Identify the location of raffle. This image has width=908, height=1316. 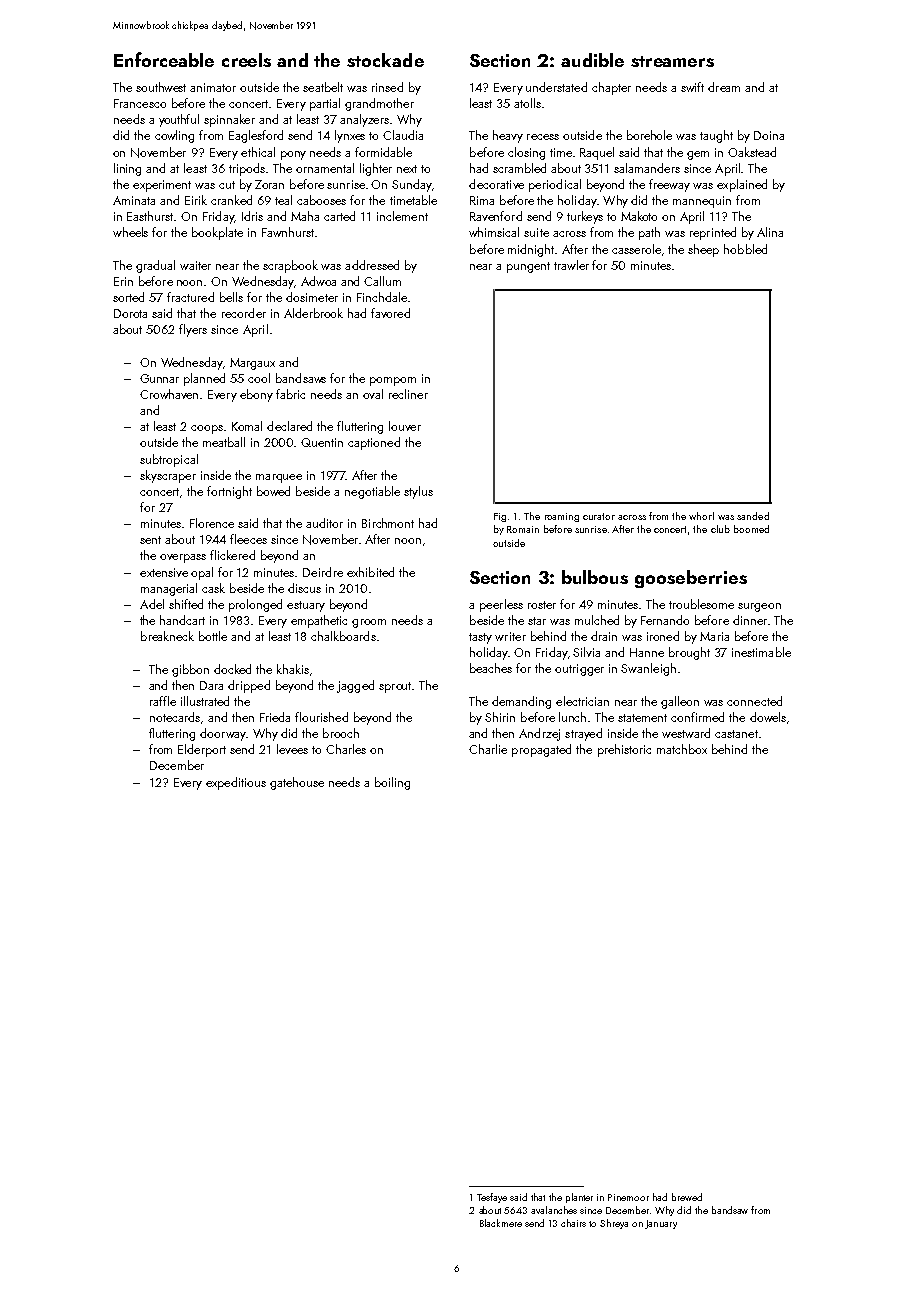
(163, 701).
